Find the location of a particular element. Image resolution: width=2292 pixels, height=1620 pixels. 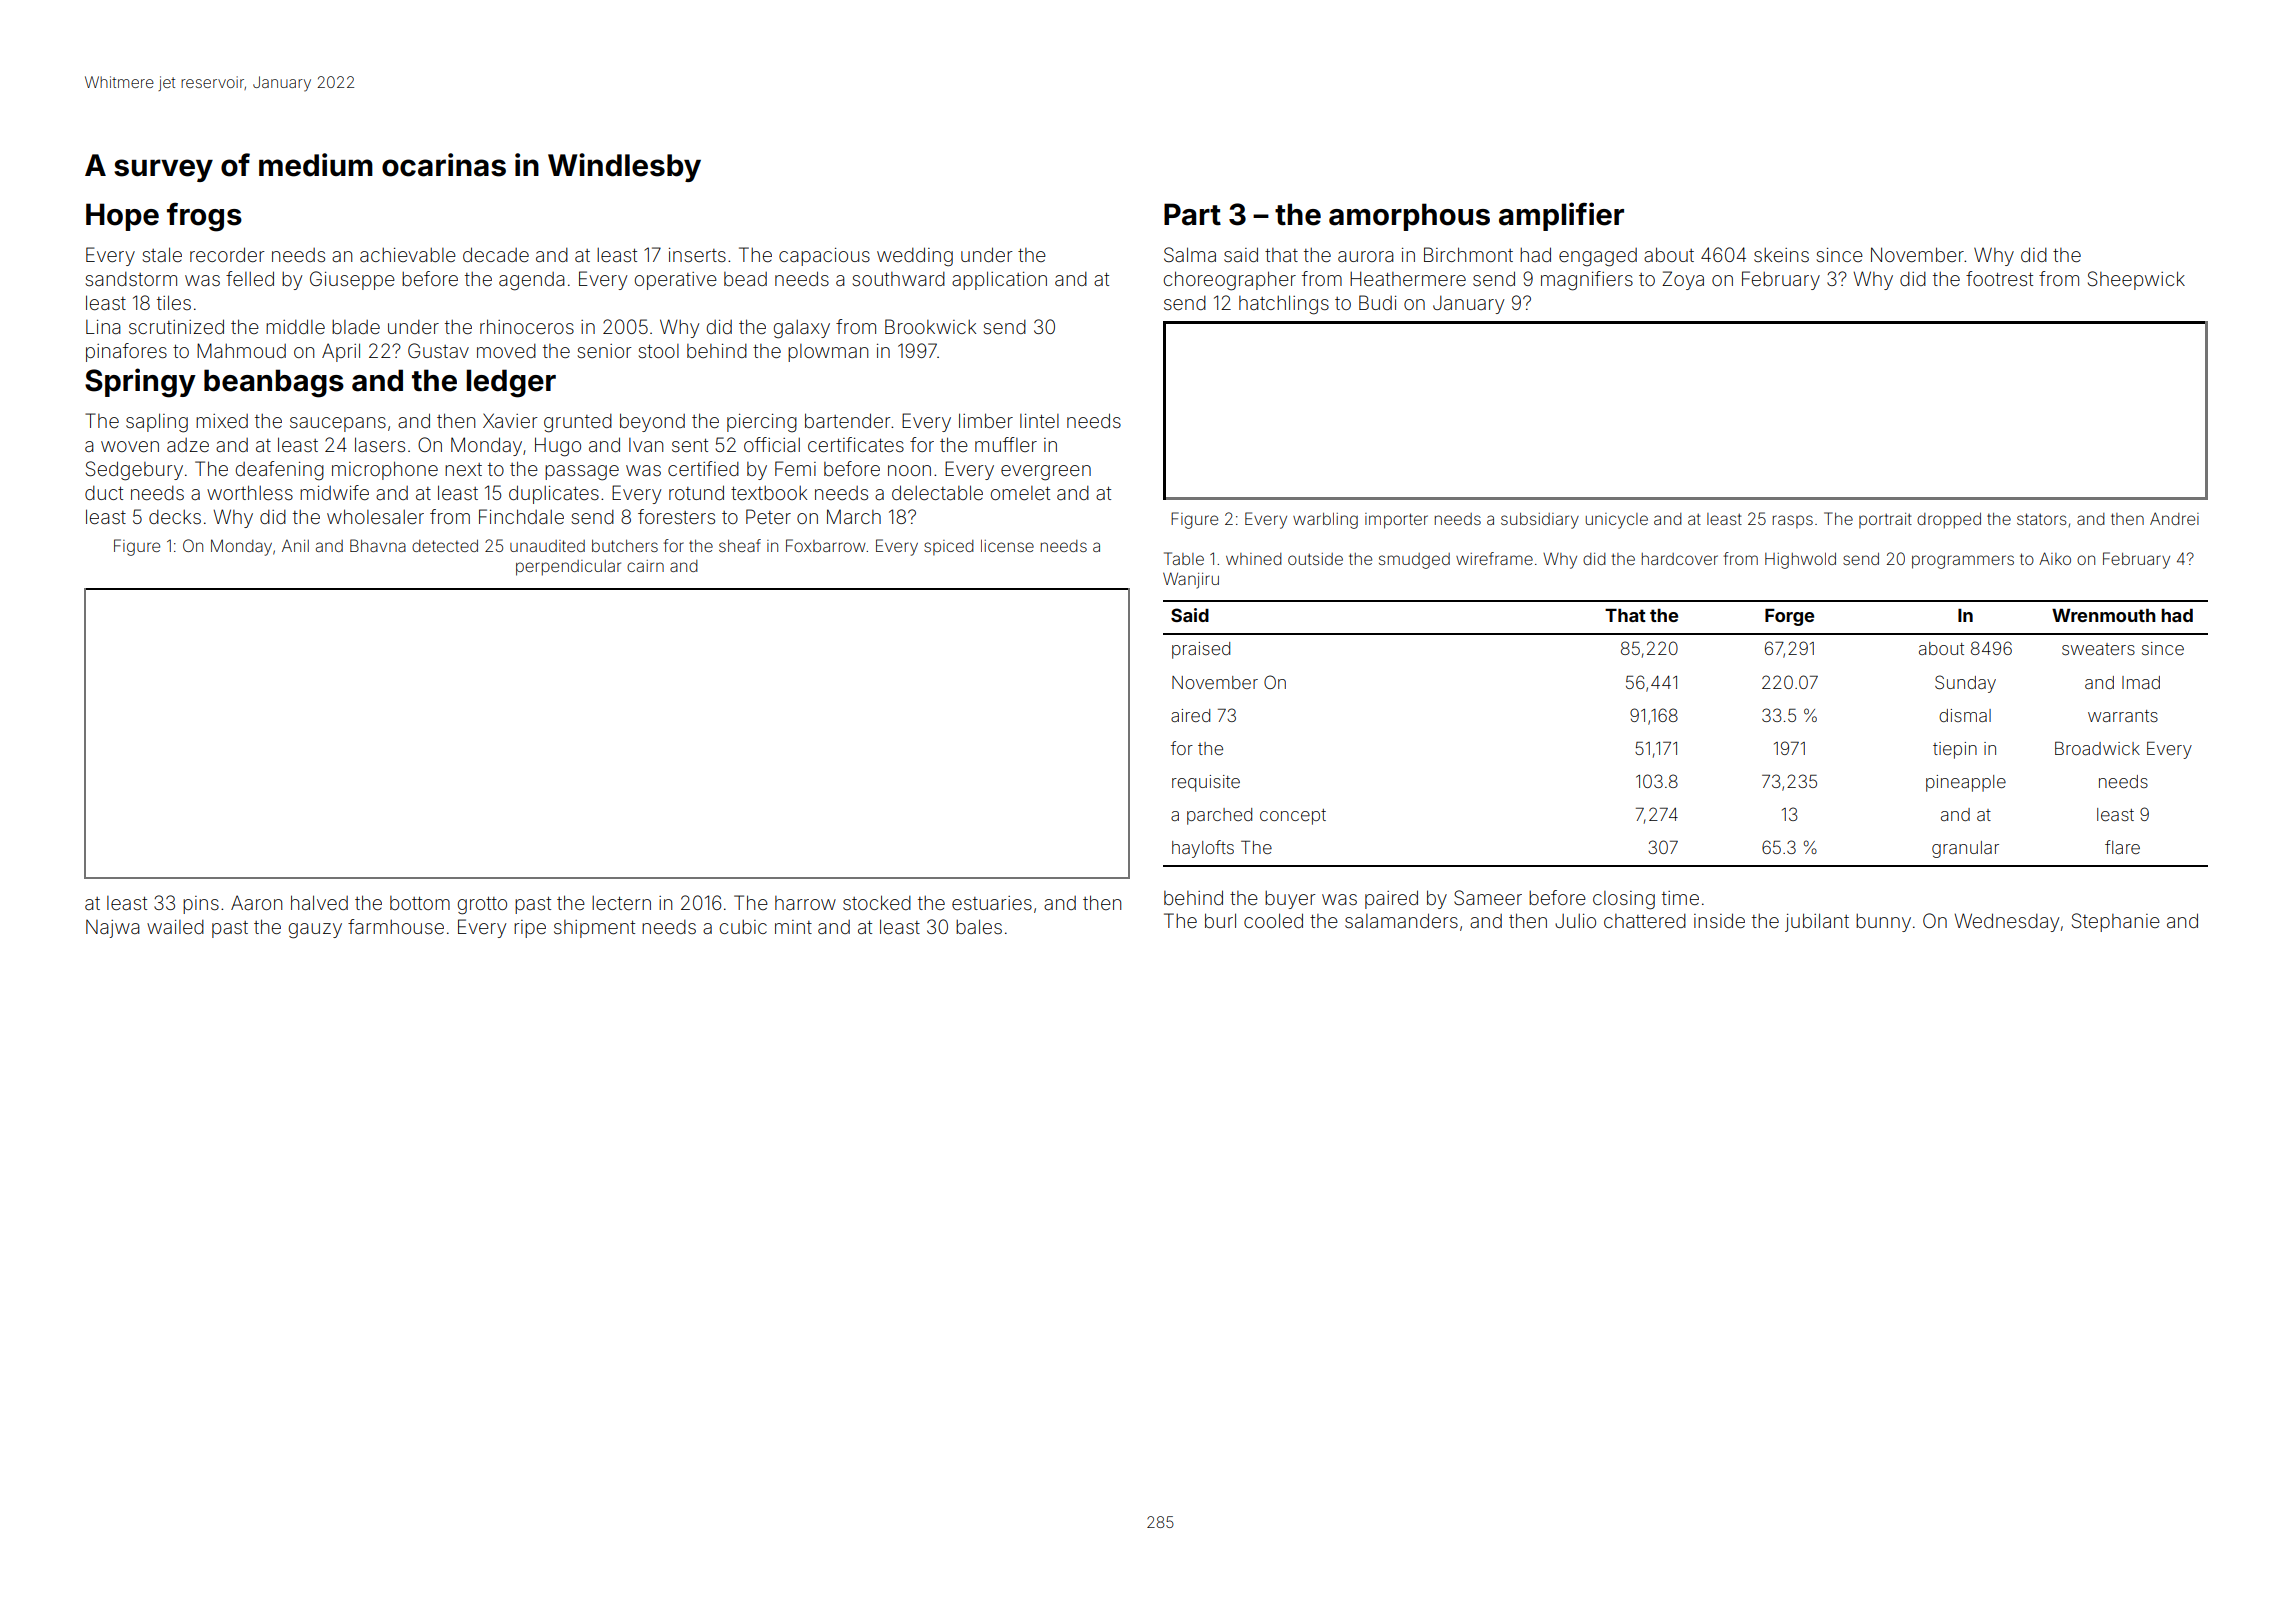

amorphous is located at coordinates (1409, 217).
